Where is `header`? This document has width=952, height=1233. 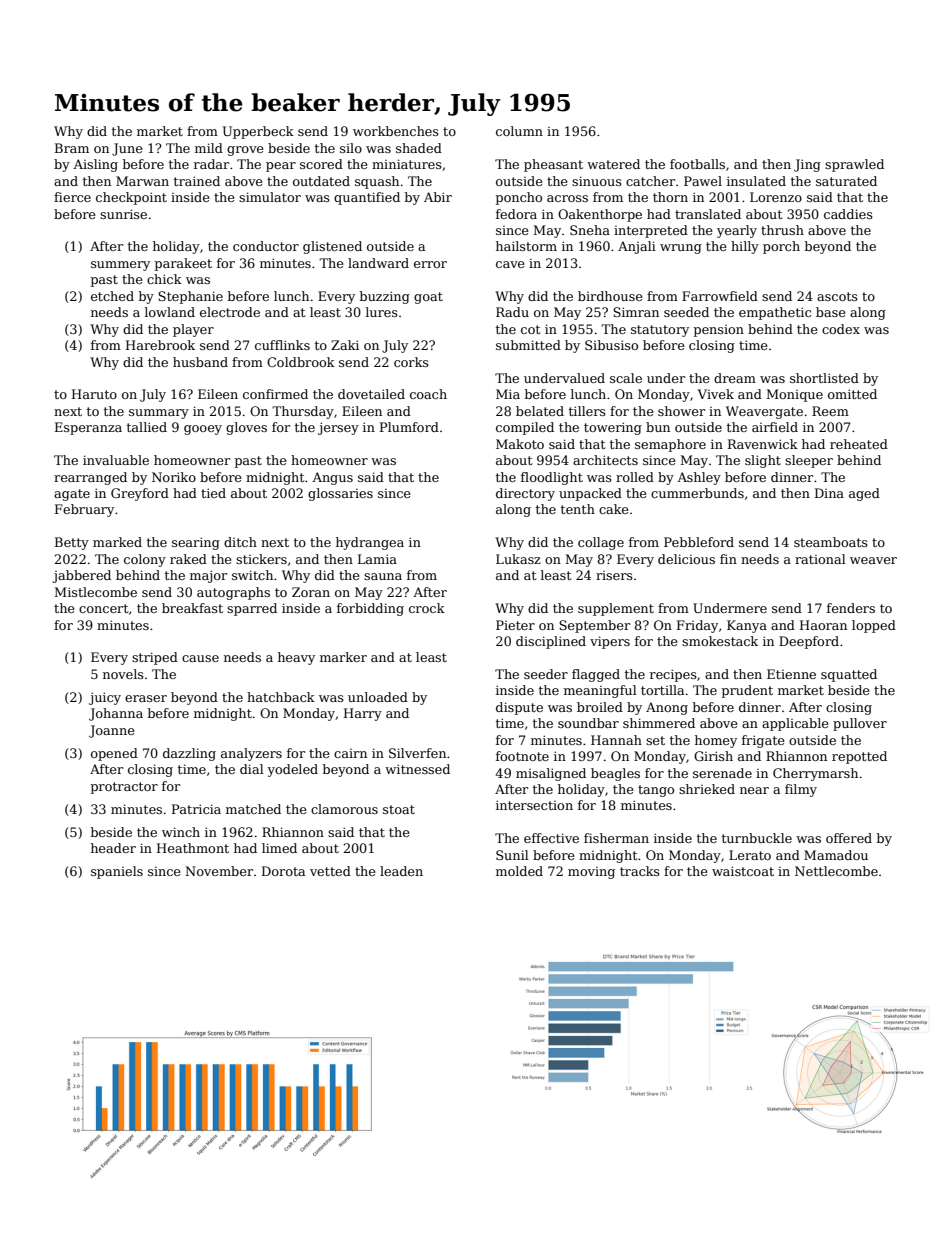
header is located at coordinates (113, 848).
